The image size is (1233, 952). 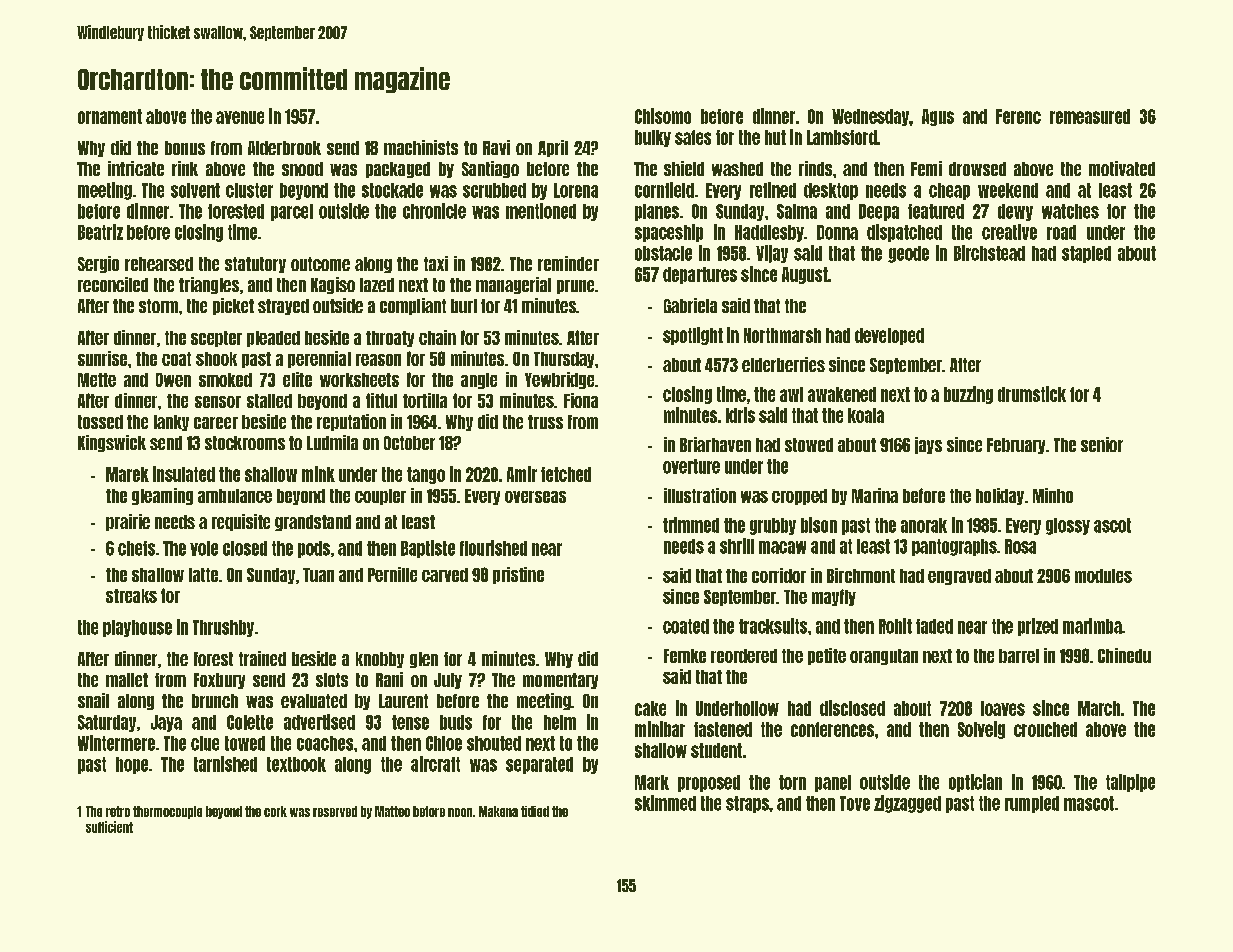 What do you see at coordinates (740, 415) in the document?
I see `Idris` at bounding box center [740, 415].
